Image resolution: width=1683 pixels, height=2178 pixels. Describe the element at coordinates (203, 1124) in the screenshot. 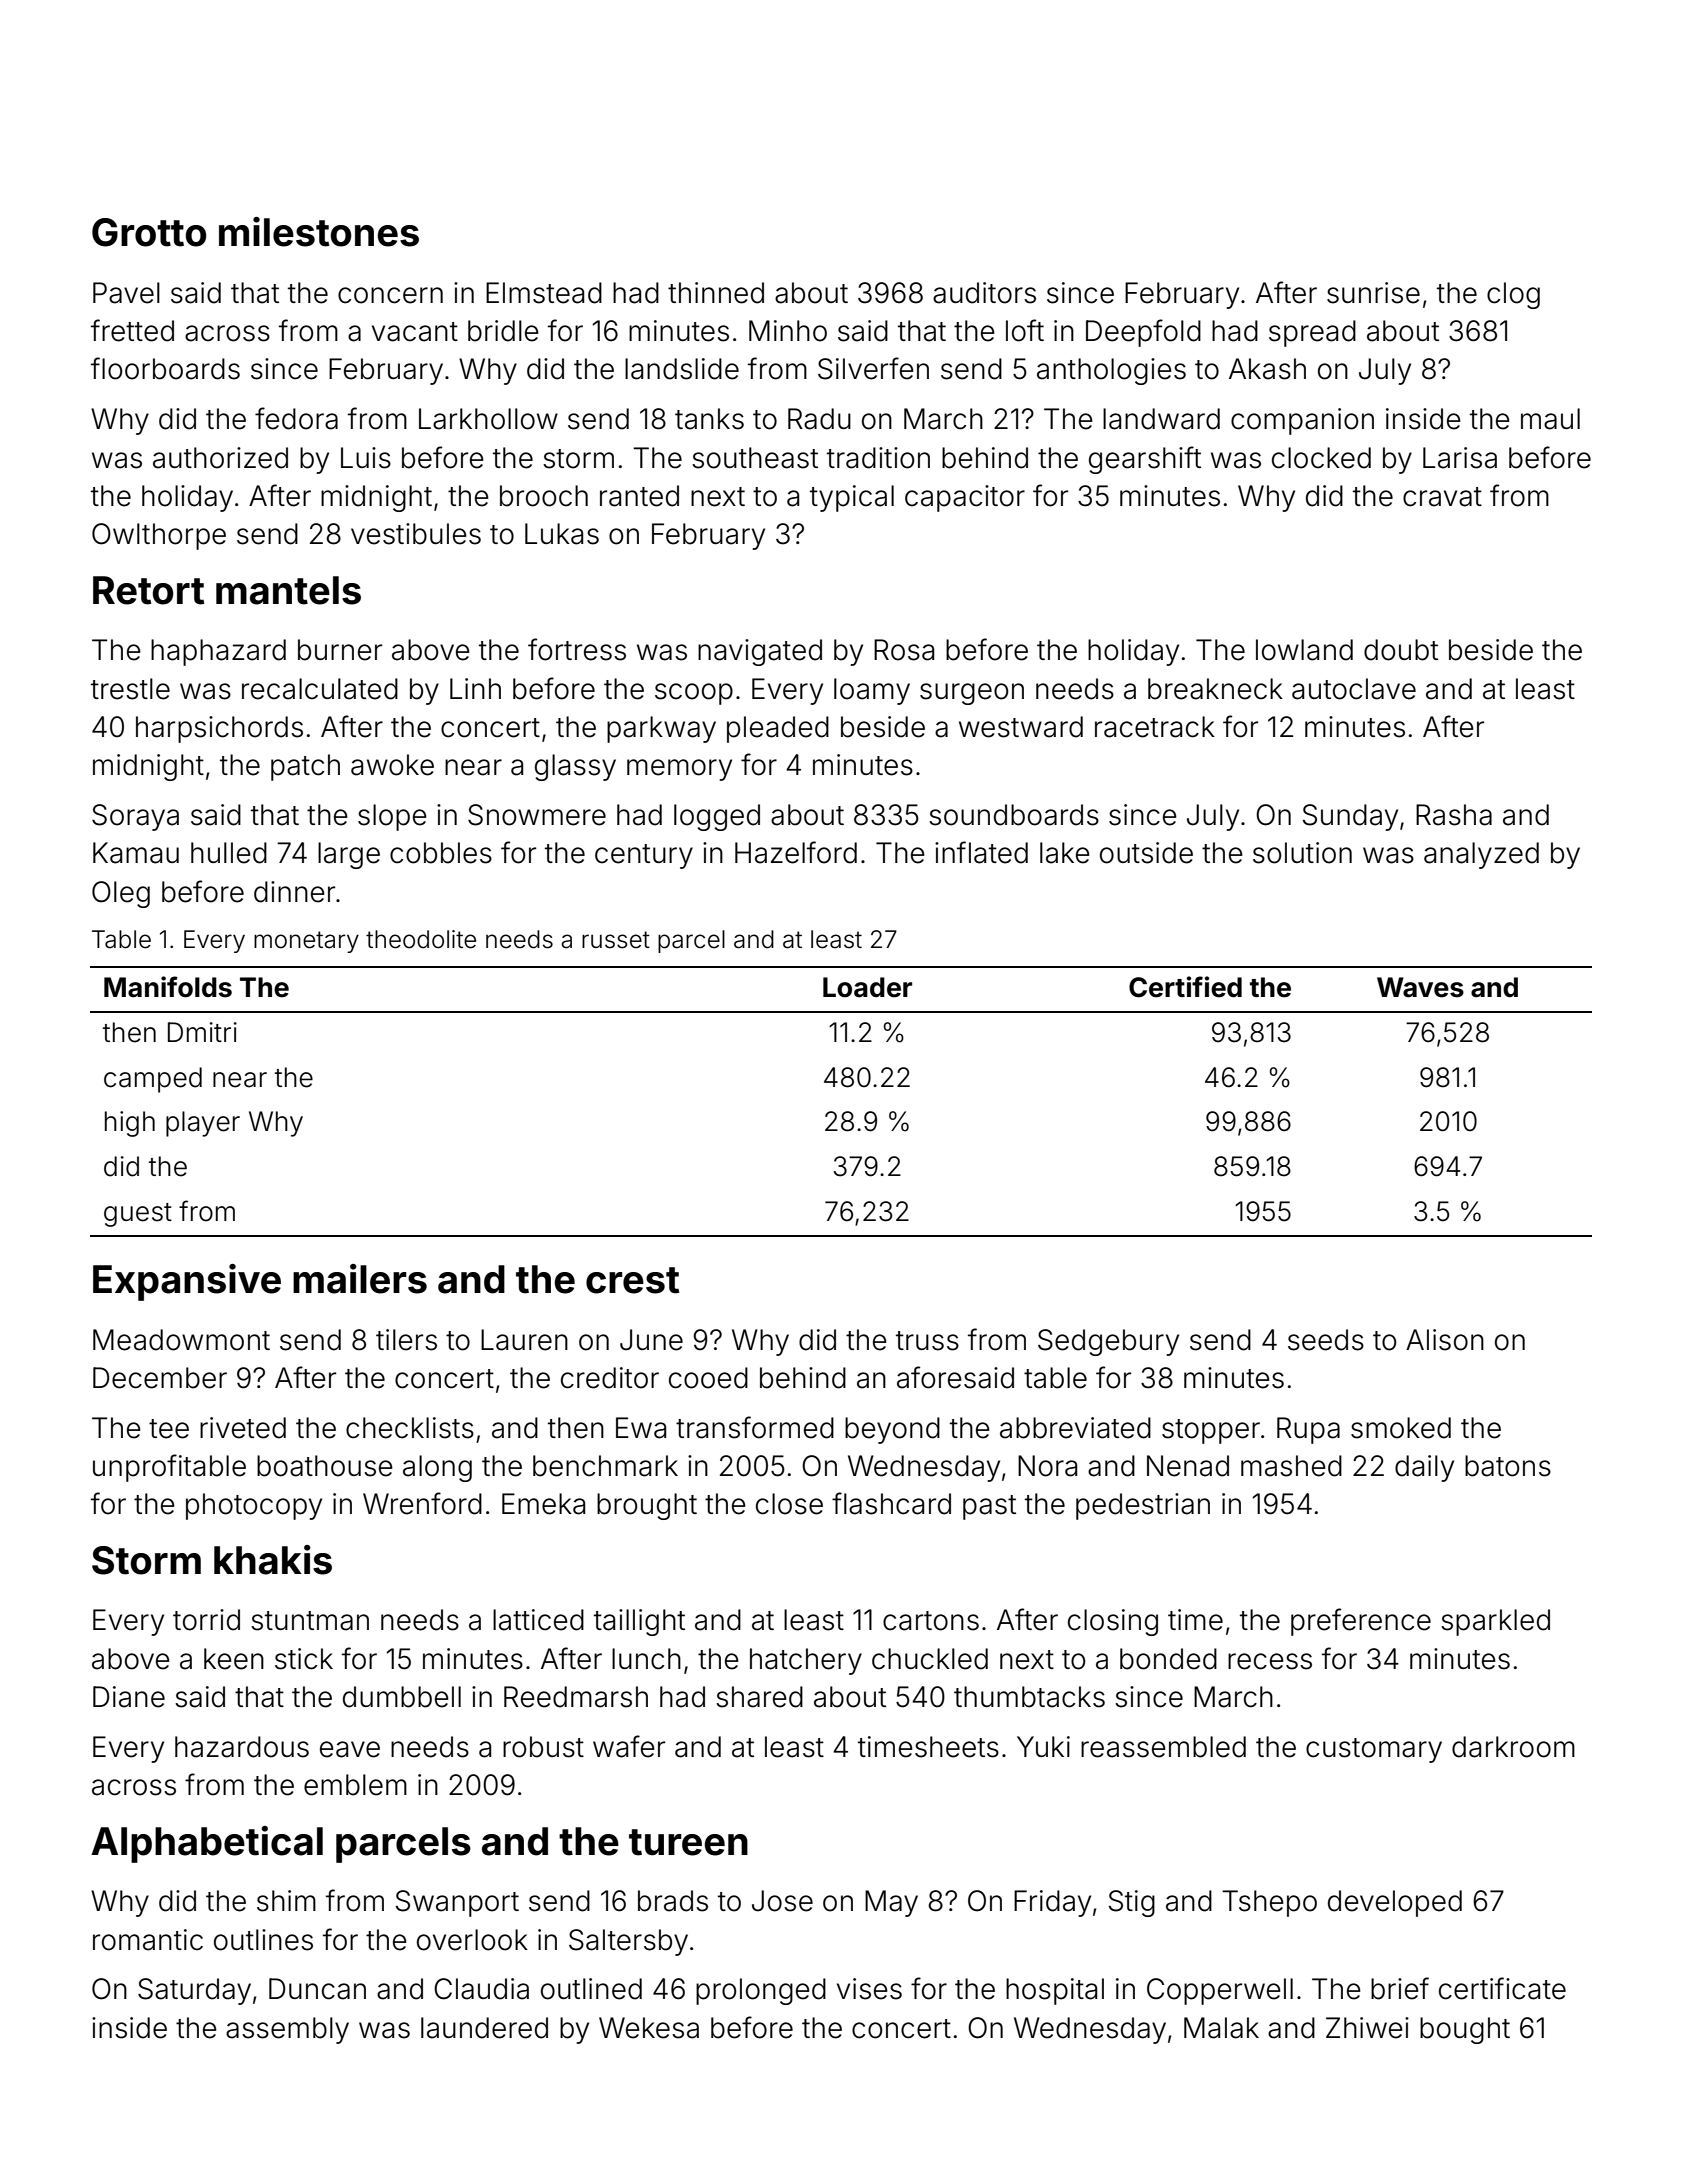

I see `player` at that location.
